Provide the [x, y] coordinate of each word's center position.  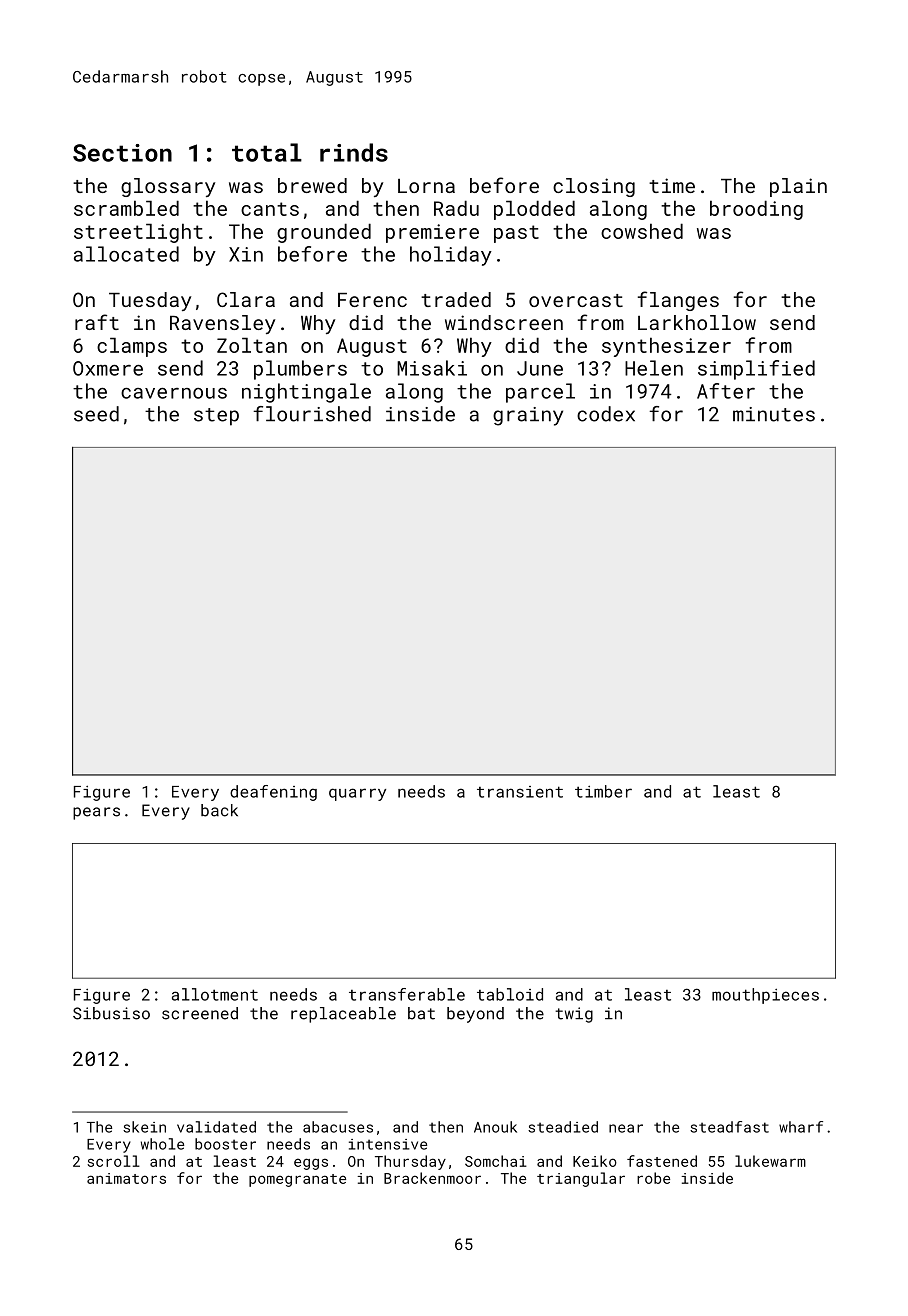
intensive [388, 1144]
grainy [528, 416]
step [216, 417]
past [516, 234]
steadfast [729, 1127]
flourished [312, 414]
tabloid [510, 994]
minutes [774, 414]
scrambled [126, 208]
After [726, 391]
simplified [756, 370]
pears [96, 813]
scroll [113, 1161]
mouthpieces [765, 996]
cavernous [174, 393]
